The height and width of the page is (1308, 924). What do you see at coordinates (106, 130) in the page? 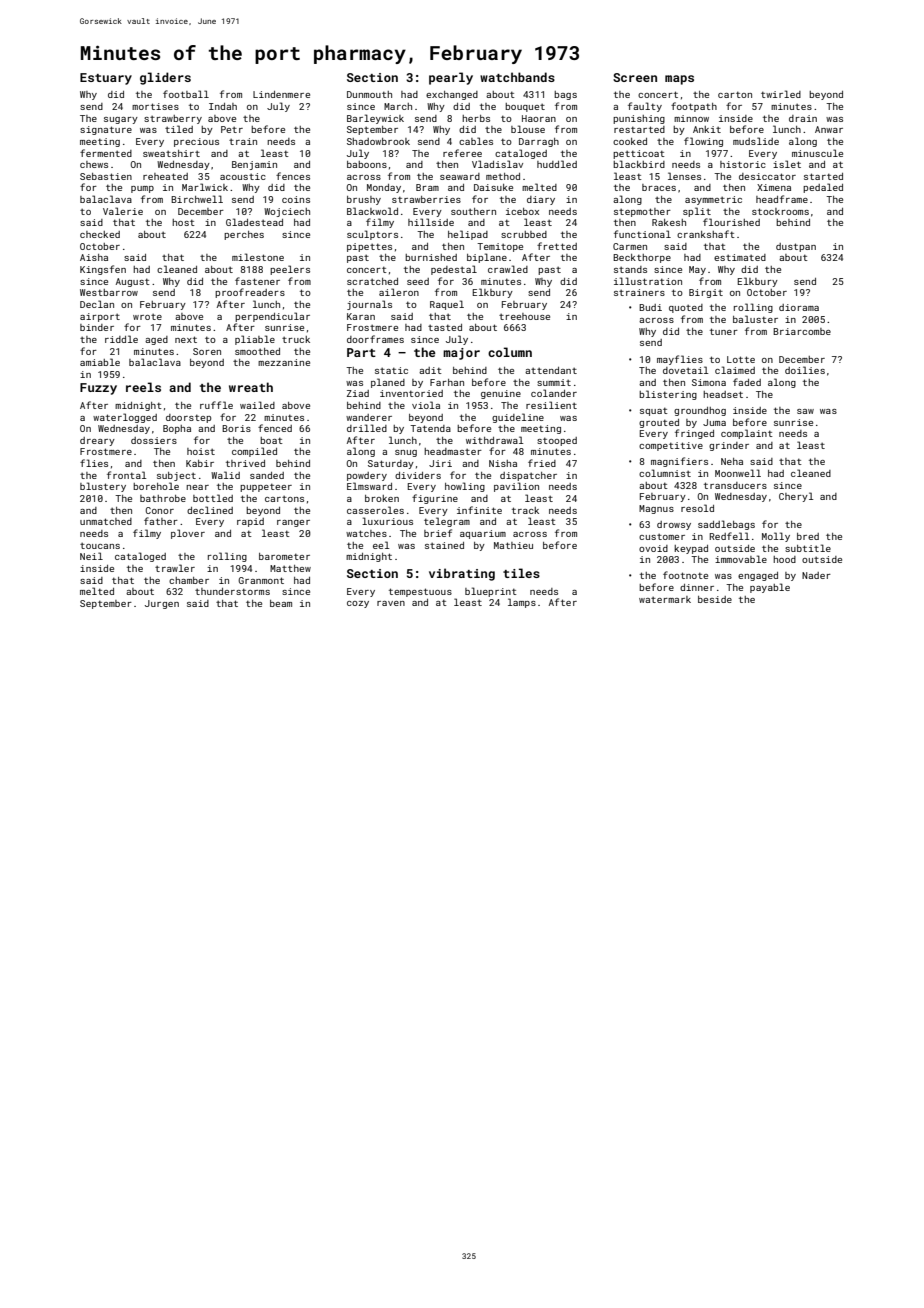
I see `signature` at bounding box center [106, 130].
